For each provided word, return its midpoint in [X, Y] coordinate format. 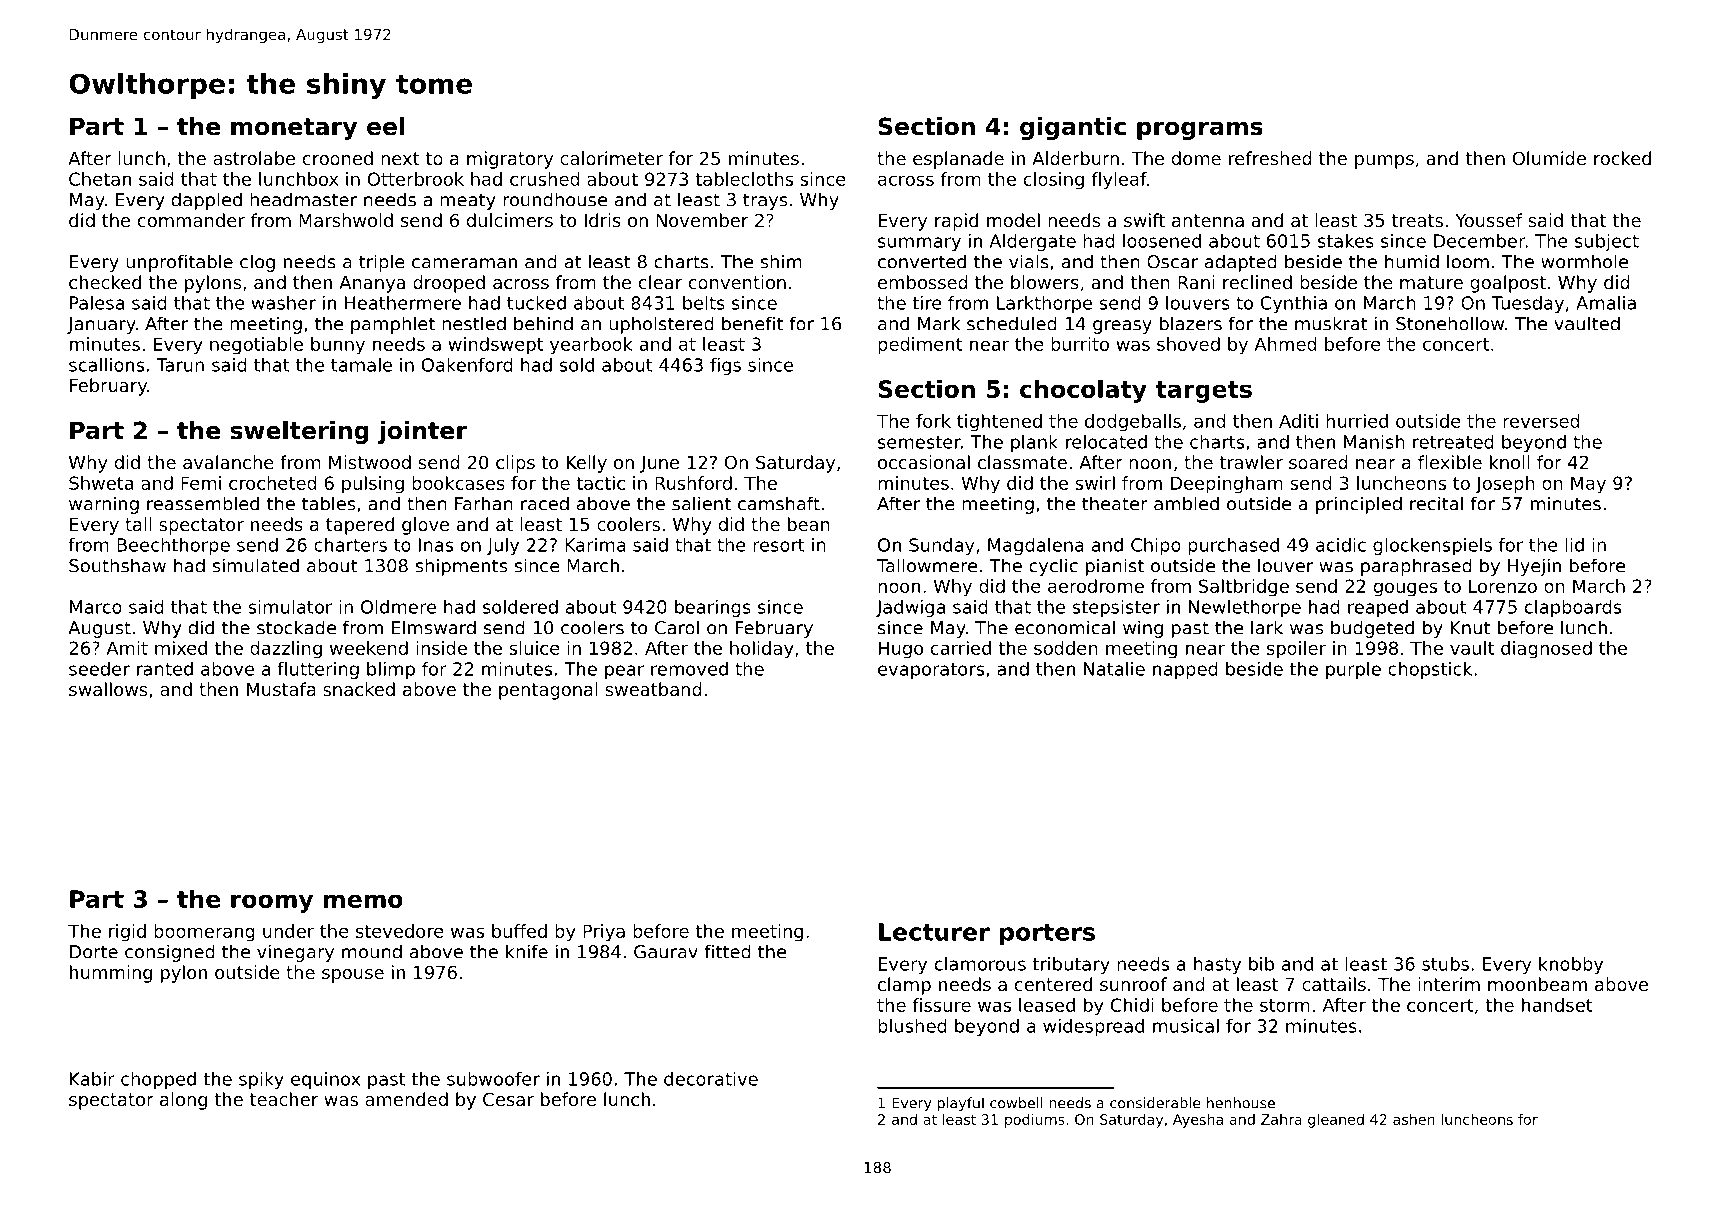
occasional [924, 462]
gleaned [1336, 1121]
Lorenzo [1503, 586]
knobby [1571, 965]
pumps [1384, 162]
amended [406, 1099]
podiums [1035, 1121]
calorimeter [611, 158]
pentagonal [548, 691]
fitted [728, 951]
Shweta [101, 483]
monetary [294, 129]
